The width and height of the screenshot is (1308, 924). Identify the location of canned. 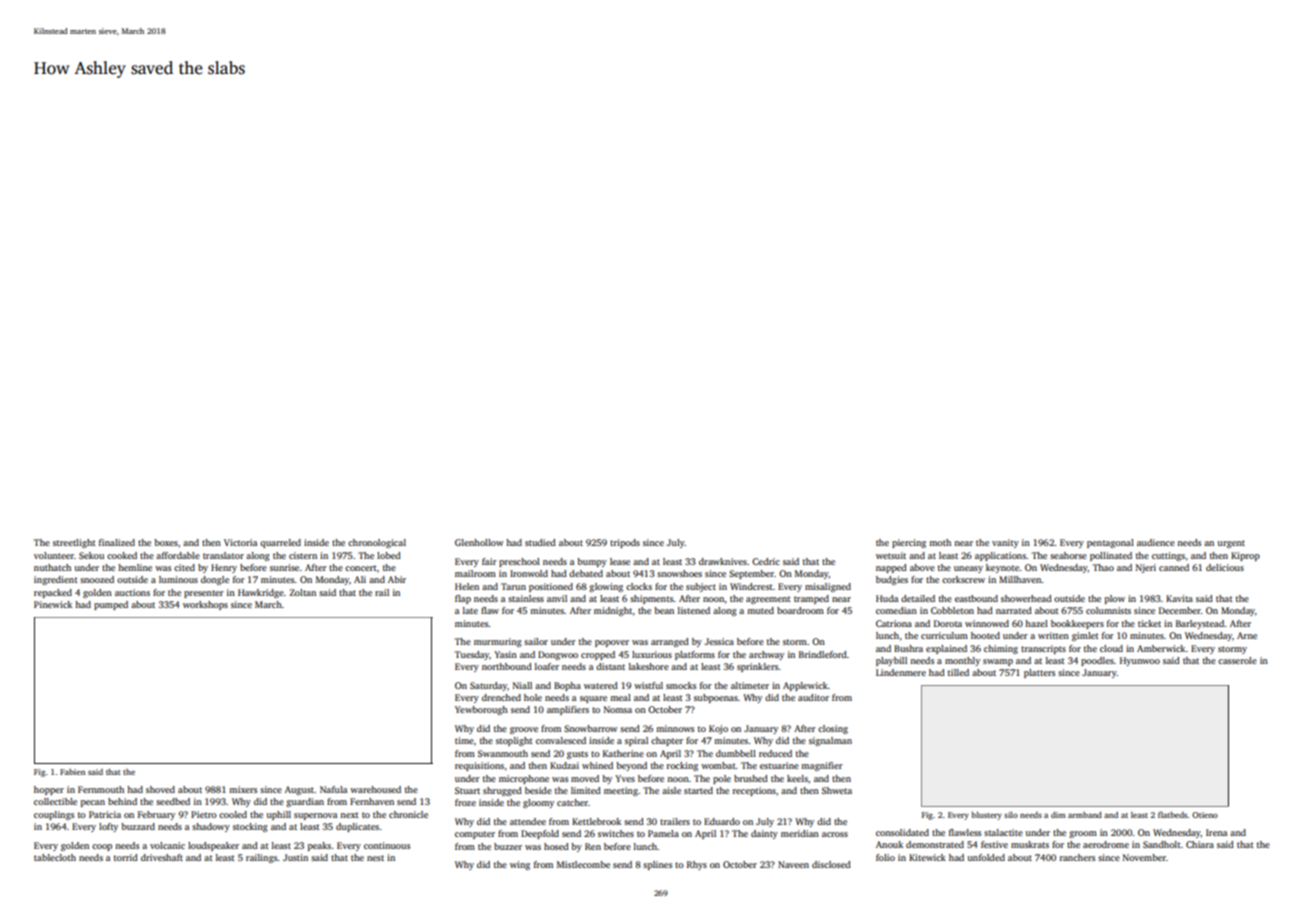
(1174, 567).
